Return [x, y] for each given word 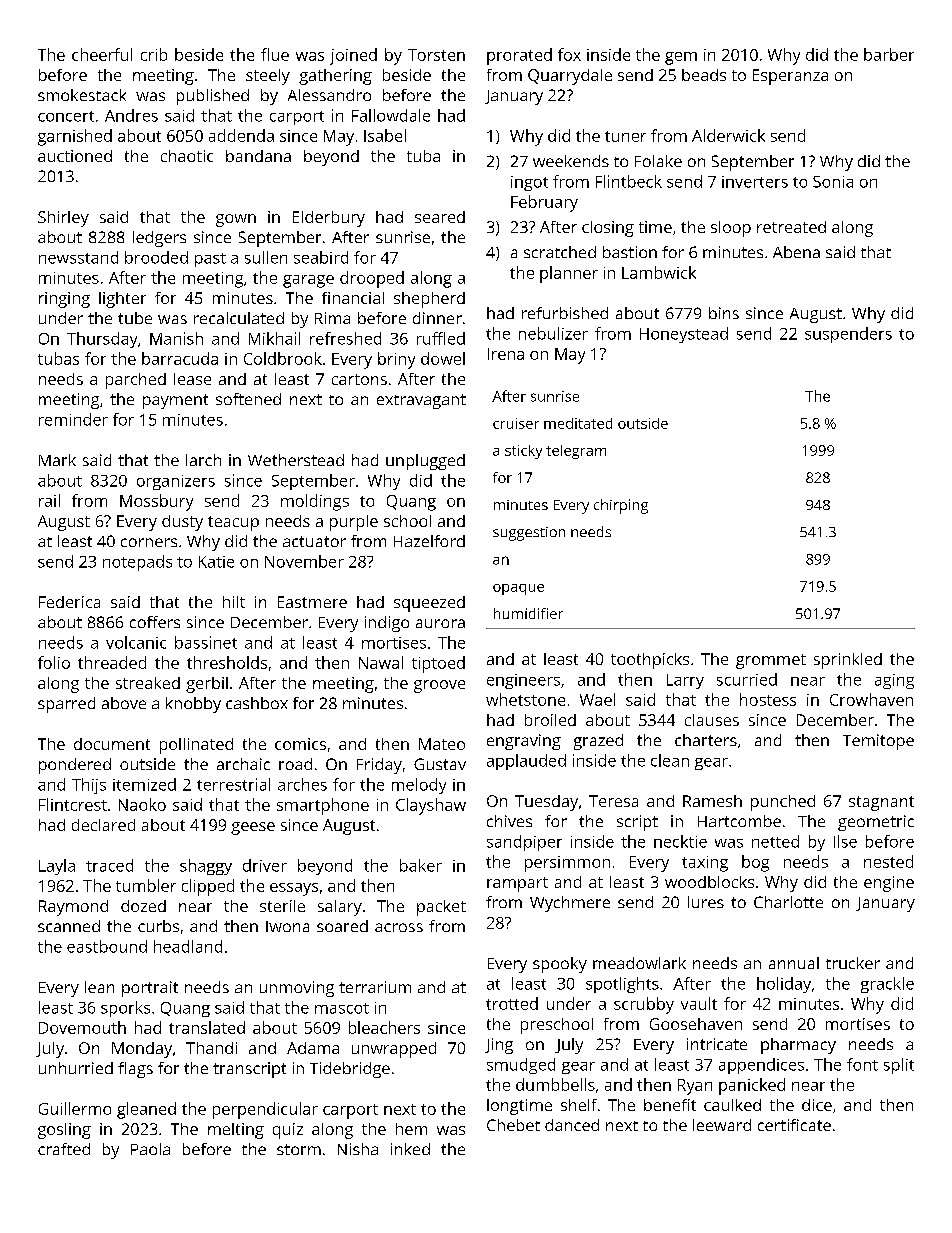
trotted [512, 1003]
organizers [176, 482]
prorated [519, 56]
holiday [784, 985]
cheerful [102, 54]
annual [794, 963]
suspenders [848, 335]
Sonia [833, 182]
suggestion [529, 534]
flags [135, 1070]
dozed [143, 906]
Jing [499, 1046]
